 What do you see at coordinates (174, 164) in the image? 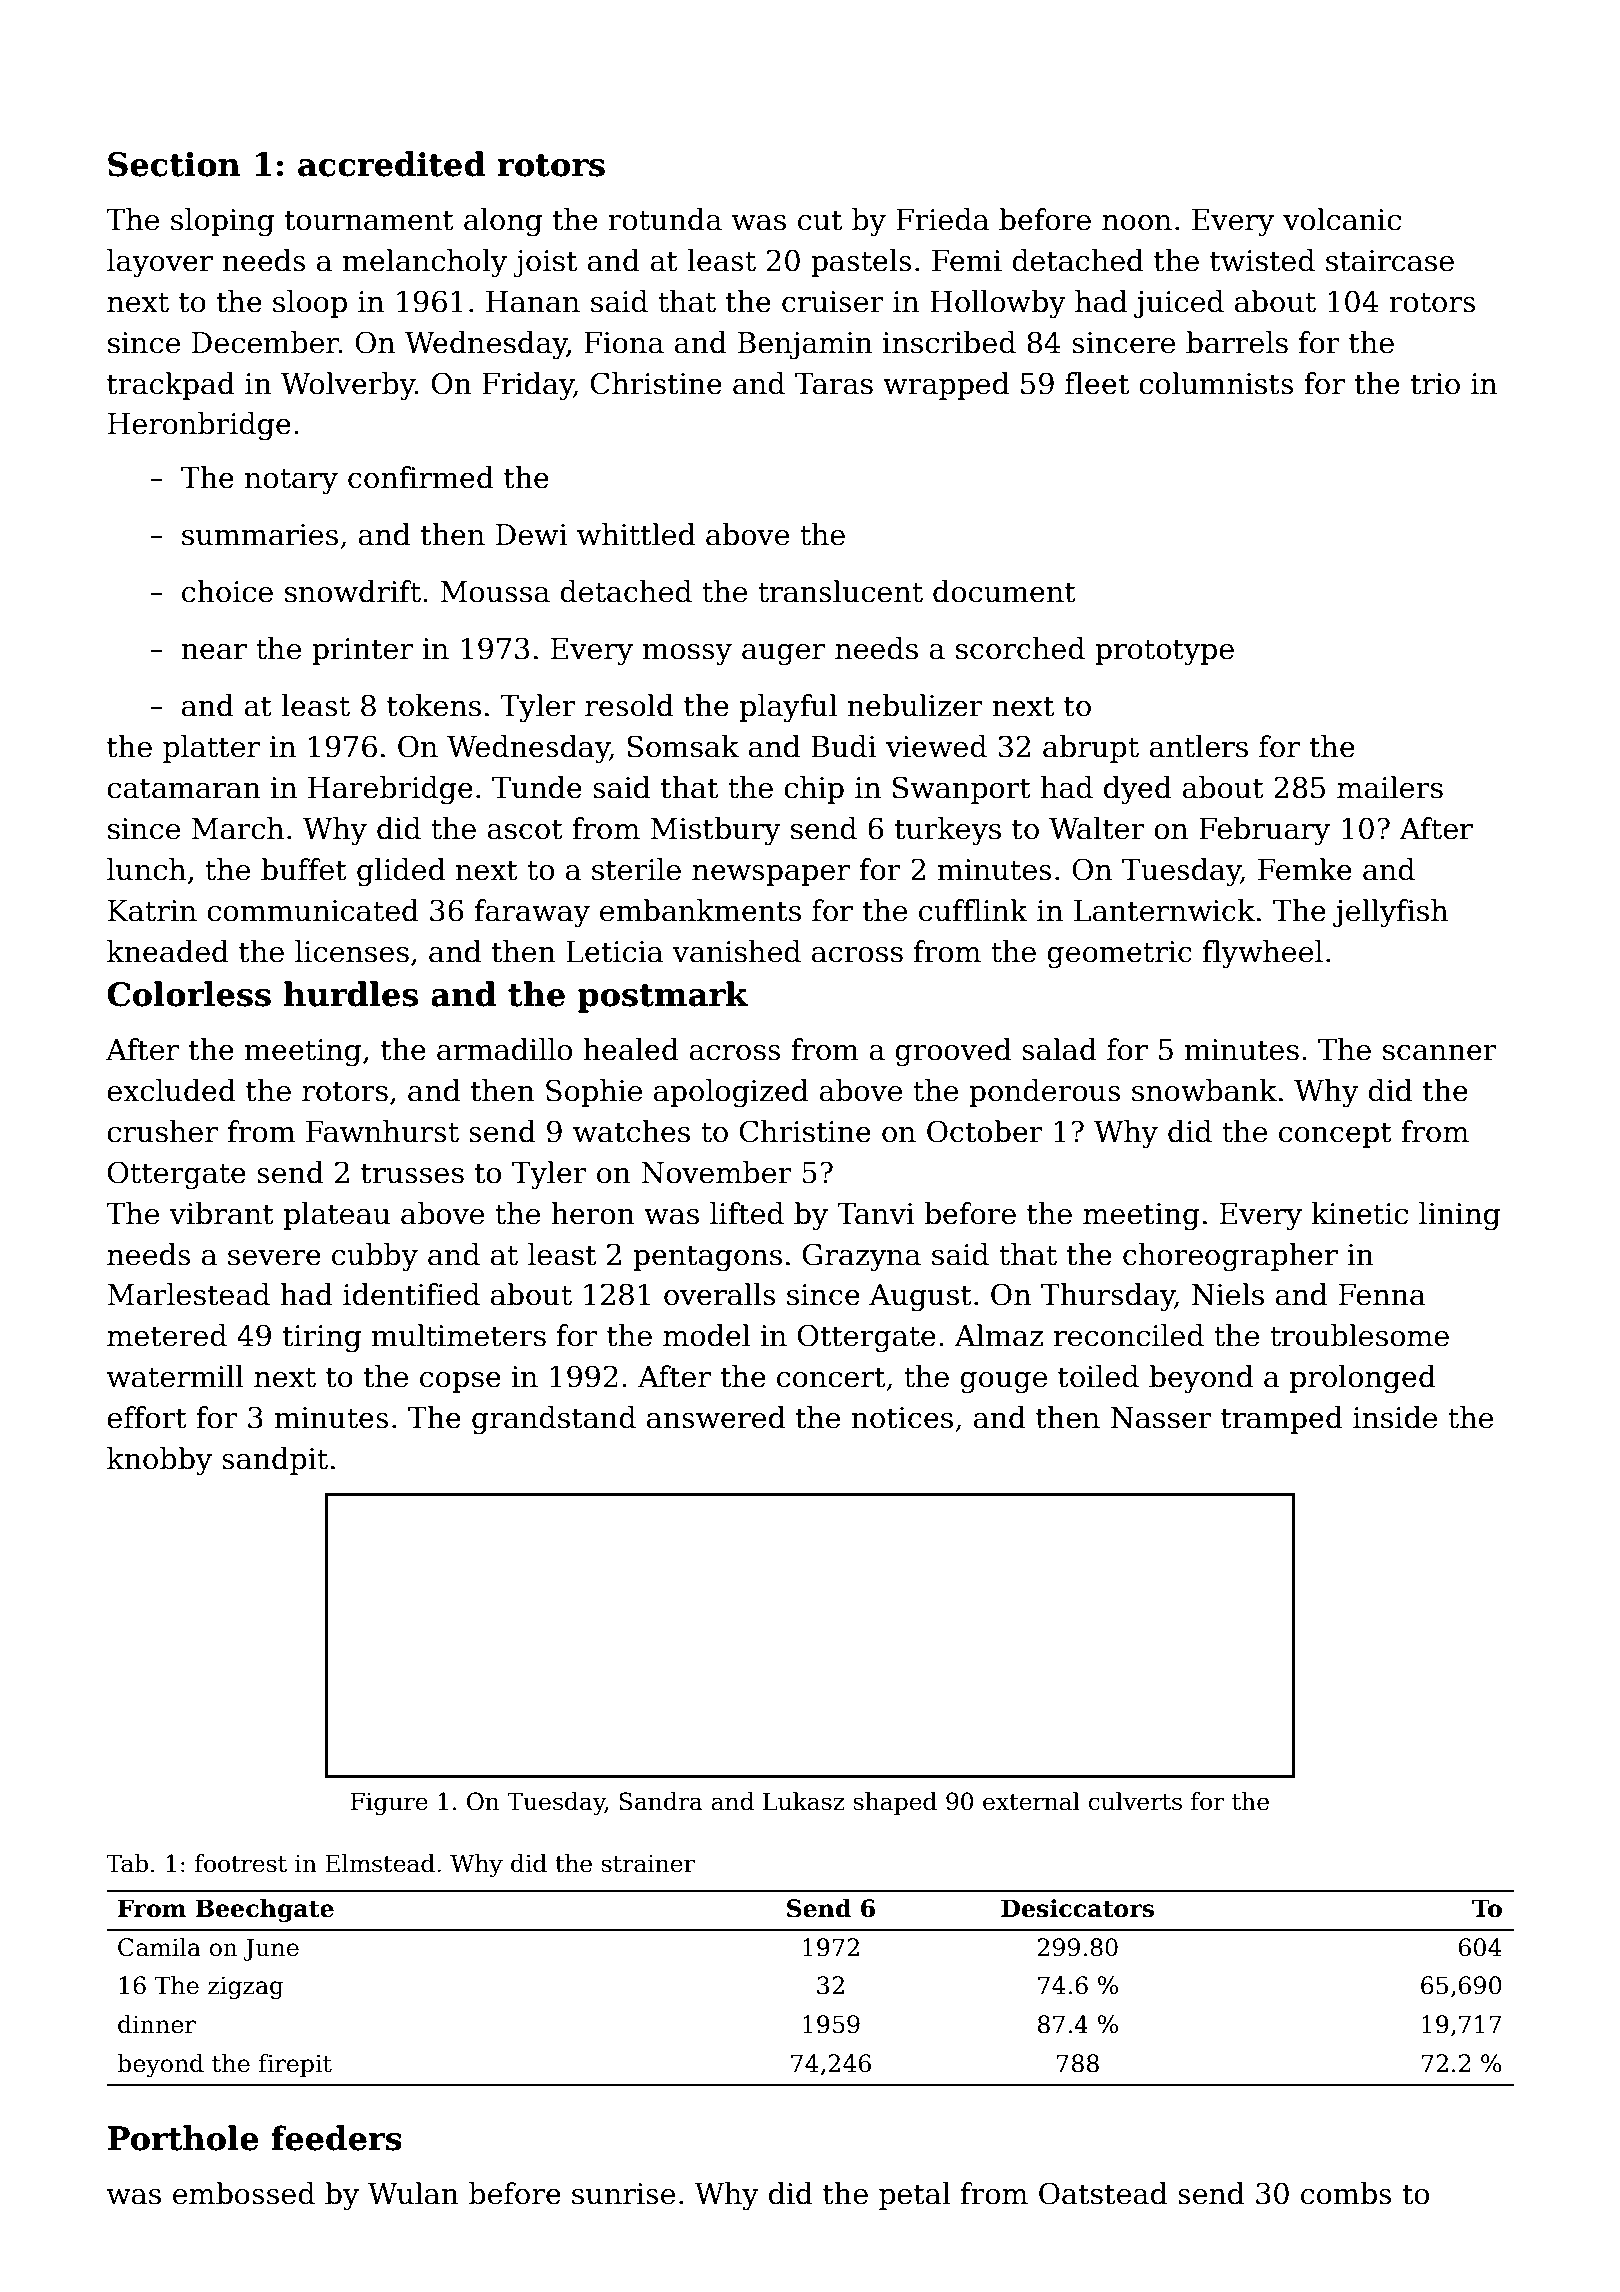
I see `Section` at bounding box center [174, 164].
